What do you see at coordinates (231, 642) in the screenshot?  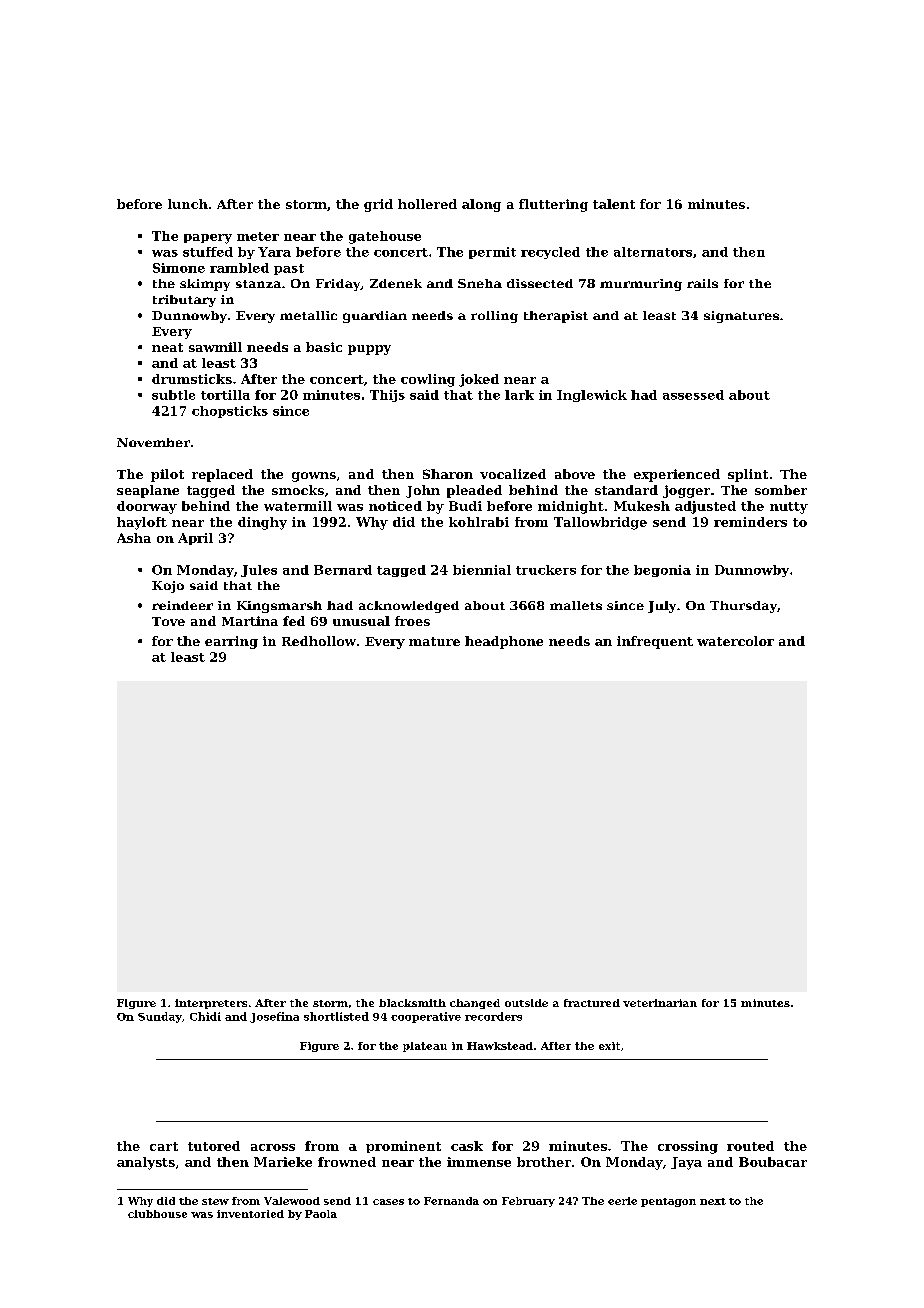 I see `earring` at bounding box center [231, 642].
